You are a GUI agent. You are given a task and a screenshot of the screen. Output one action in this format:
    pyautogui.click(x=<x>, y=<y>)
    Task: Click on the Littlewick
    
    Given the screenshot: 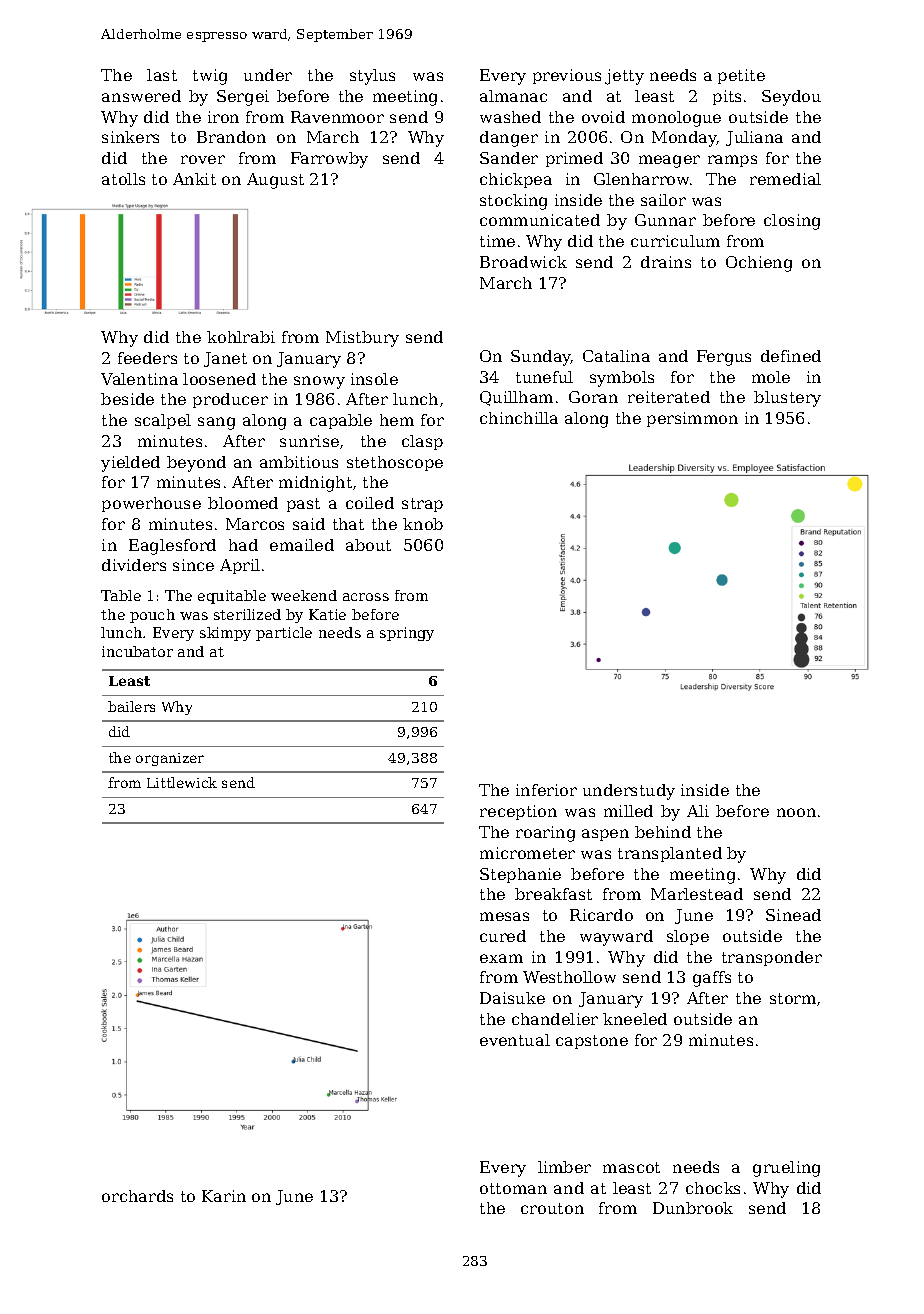 What is the action you would take?
    pyautogui.click(x=182, y=782)
